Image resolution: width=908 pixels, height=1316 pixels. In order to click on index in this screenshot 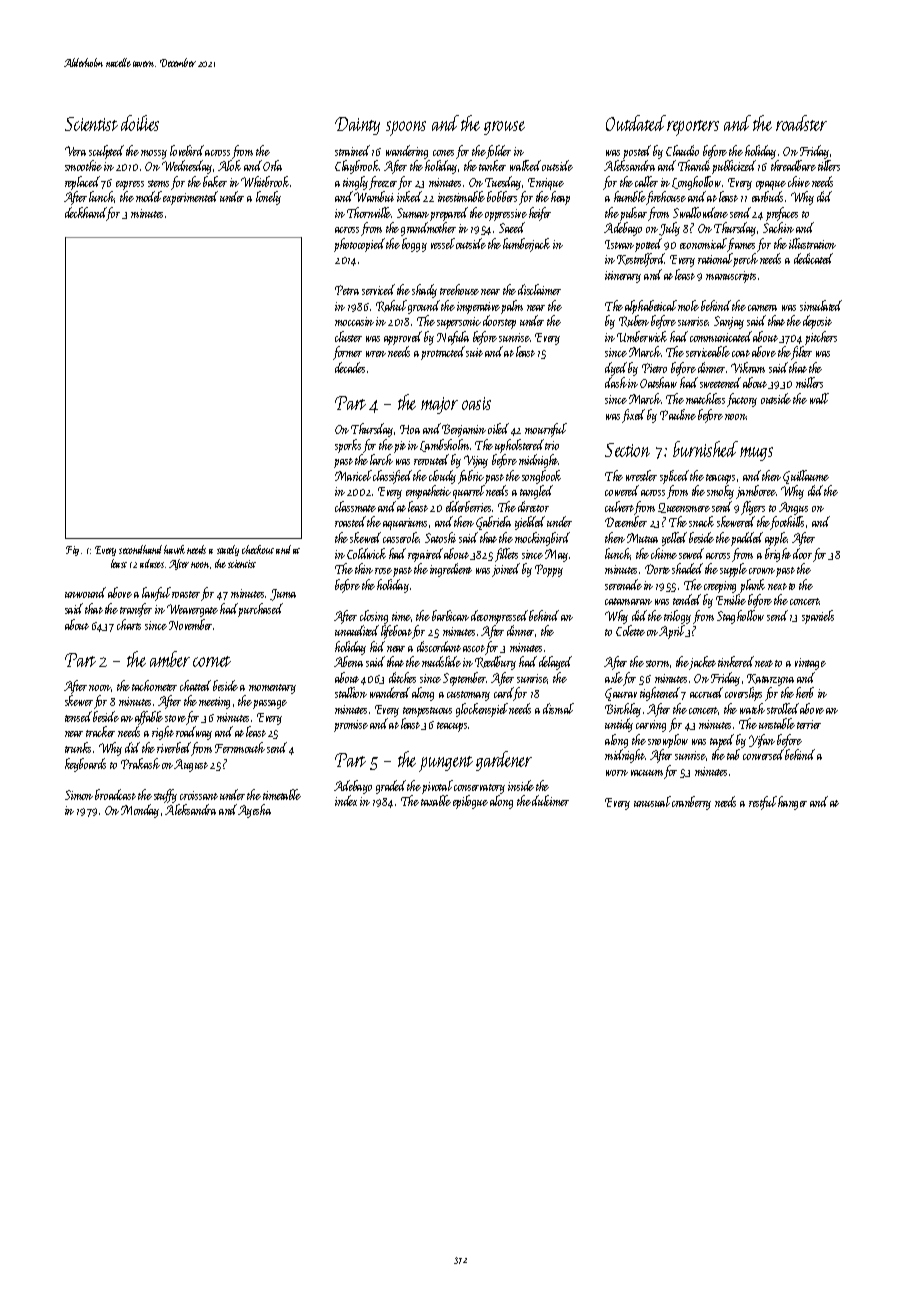, I will do `click(346, 800)`.
